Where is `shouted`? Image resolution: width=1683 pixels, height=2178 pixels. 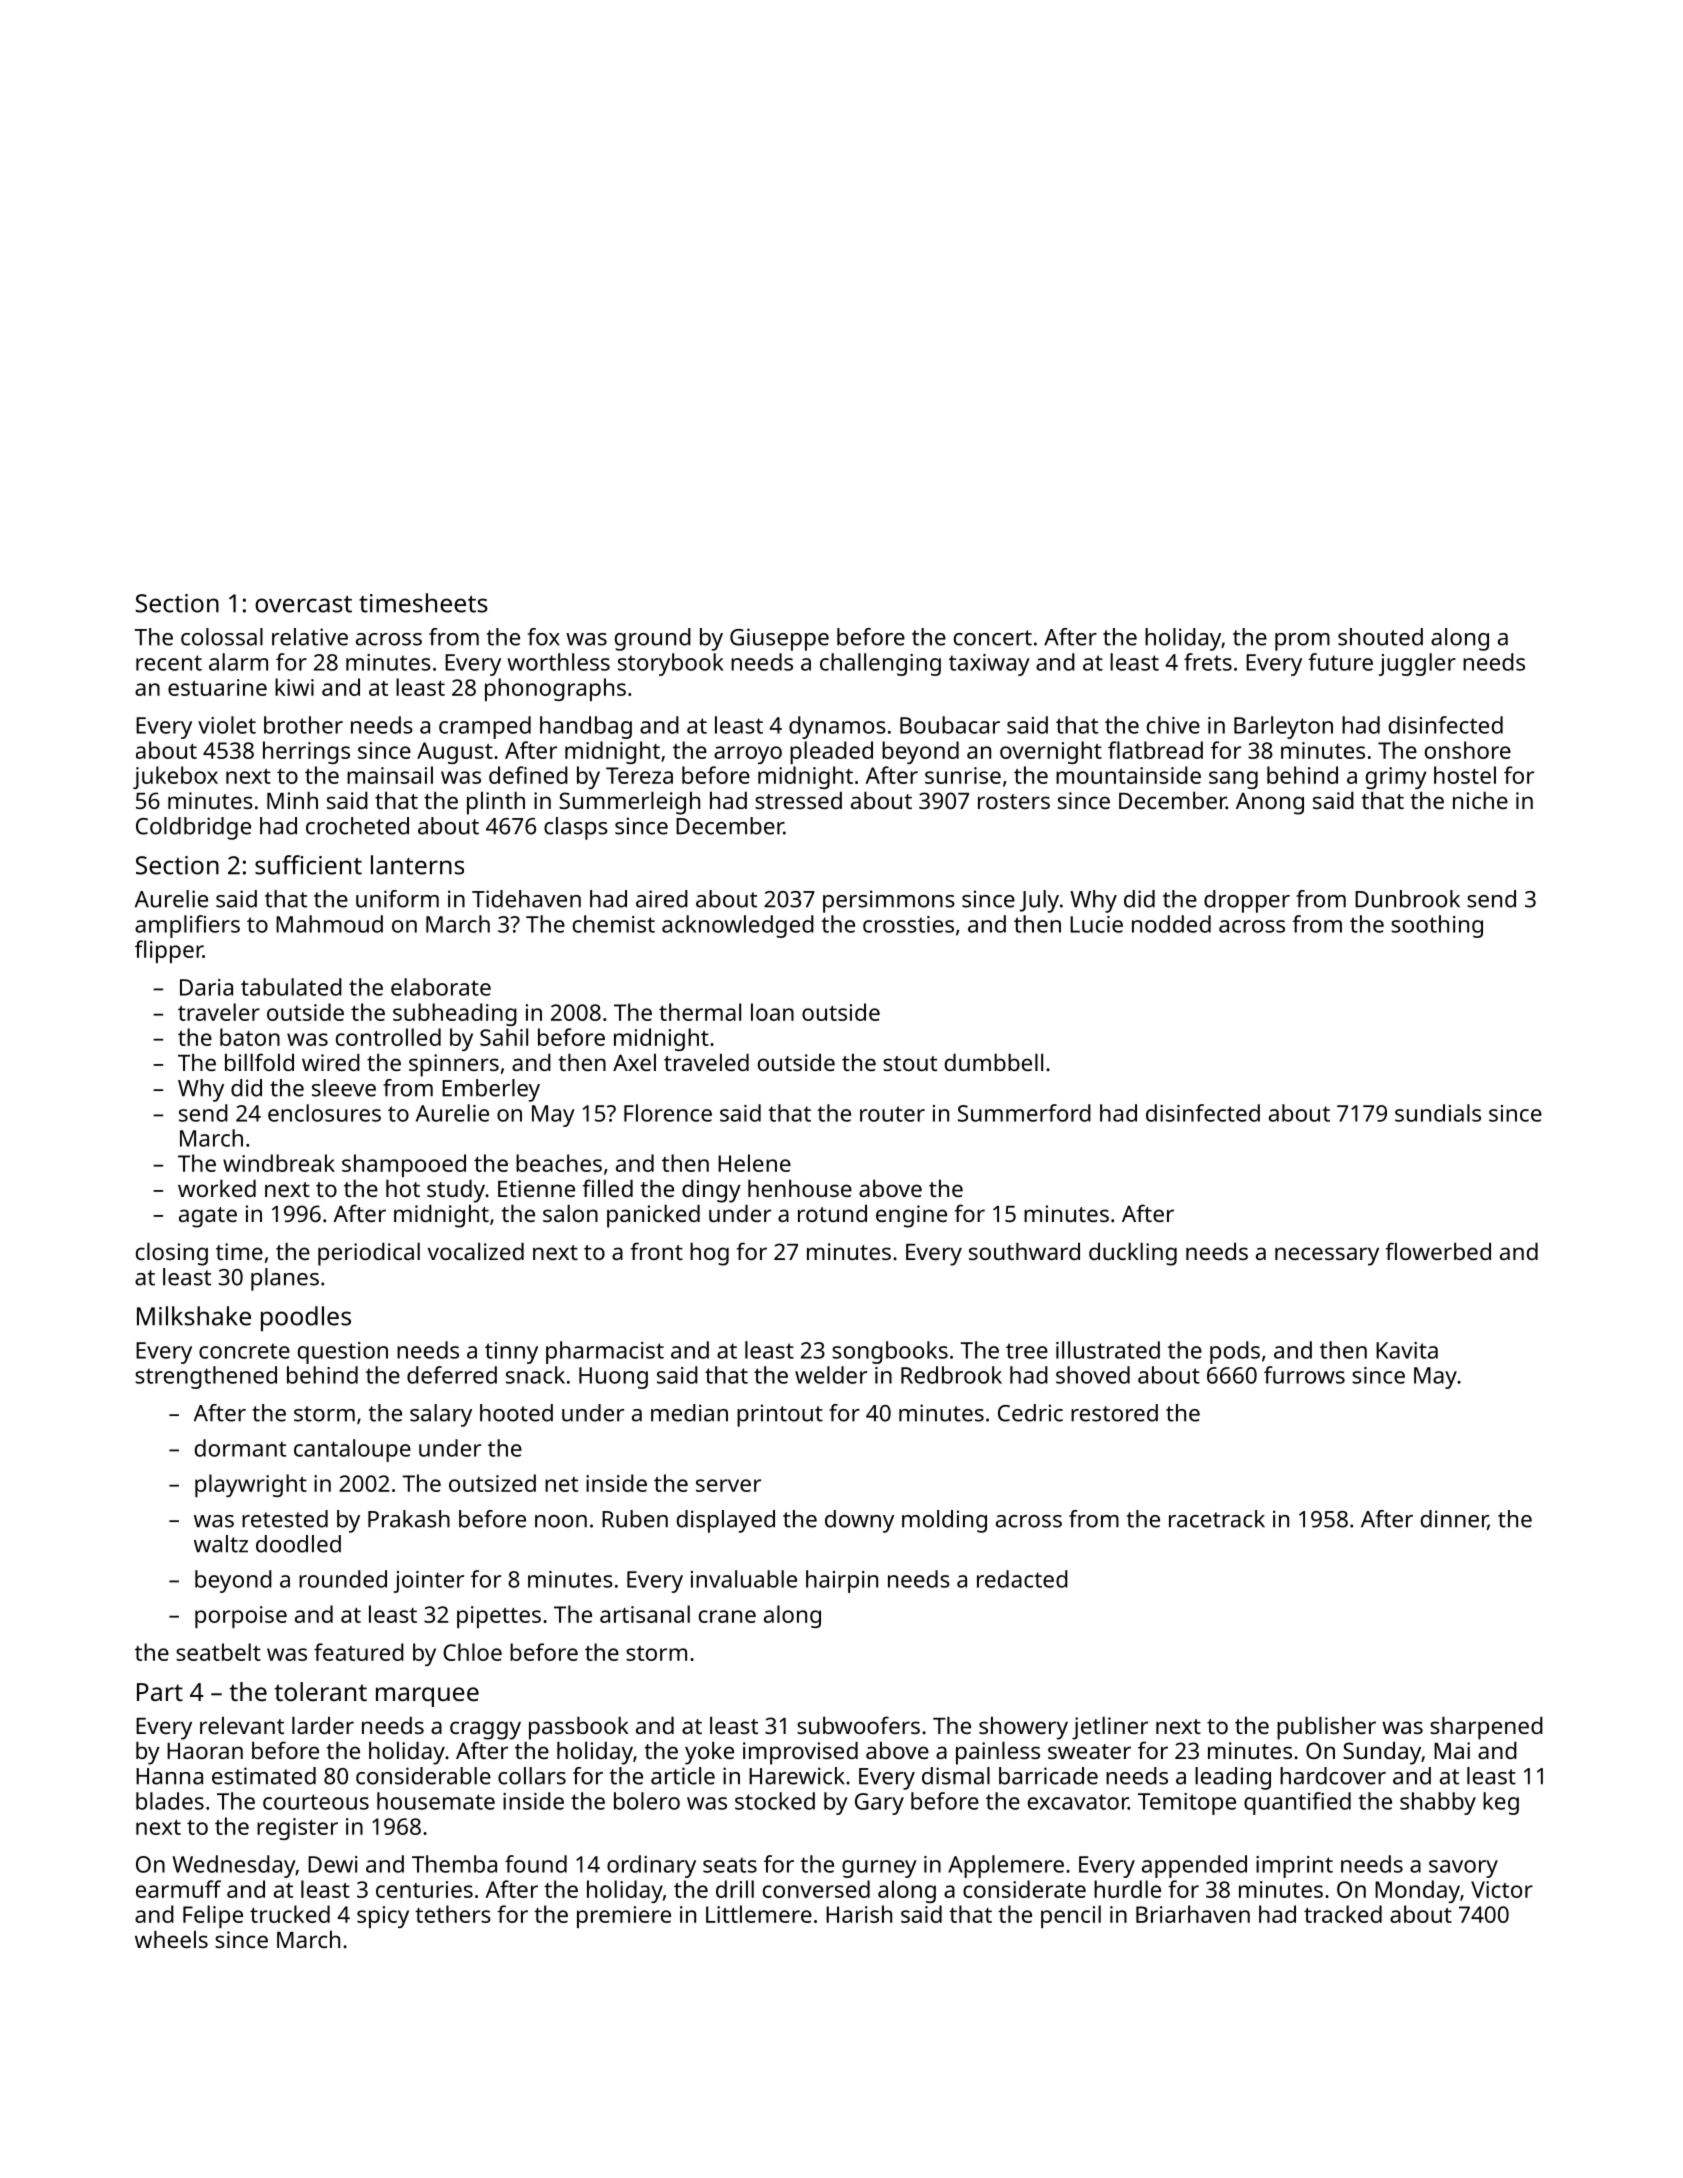 shouted is located at coordinates (1380, 637).
